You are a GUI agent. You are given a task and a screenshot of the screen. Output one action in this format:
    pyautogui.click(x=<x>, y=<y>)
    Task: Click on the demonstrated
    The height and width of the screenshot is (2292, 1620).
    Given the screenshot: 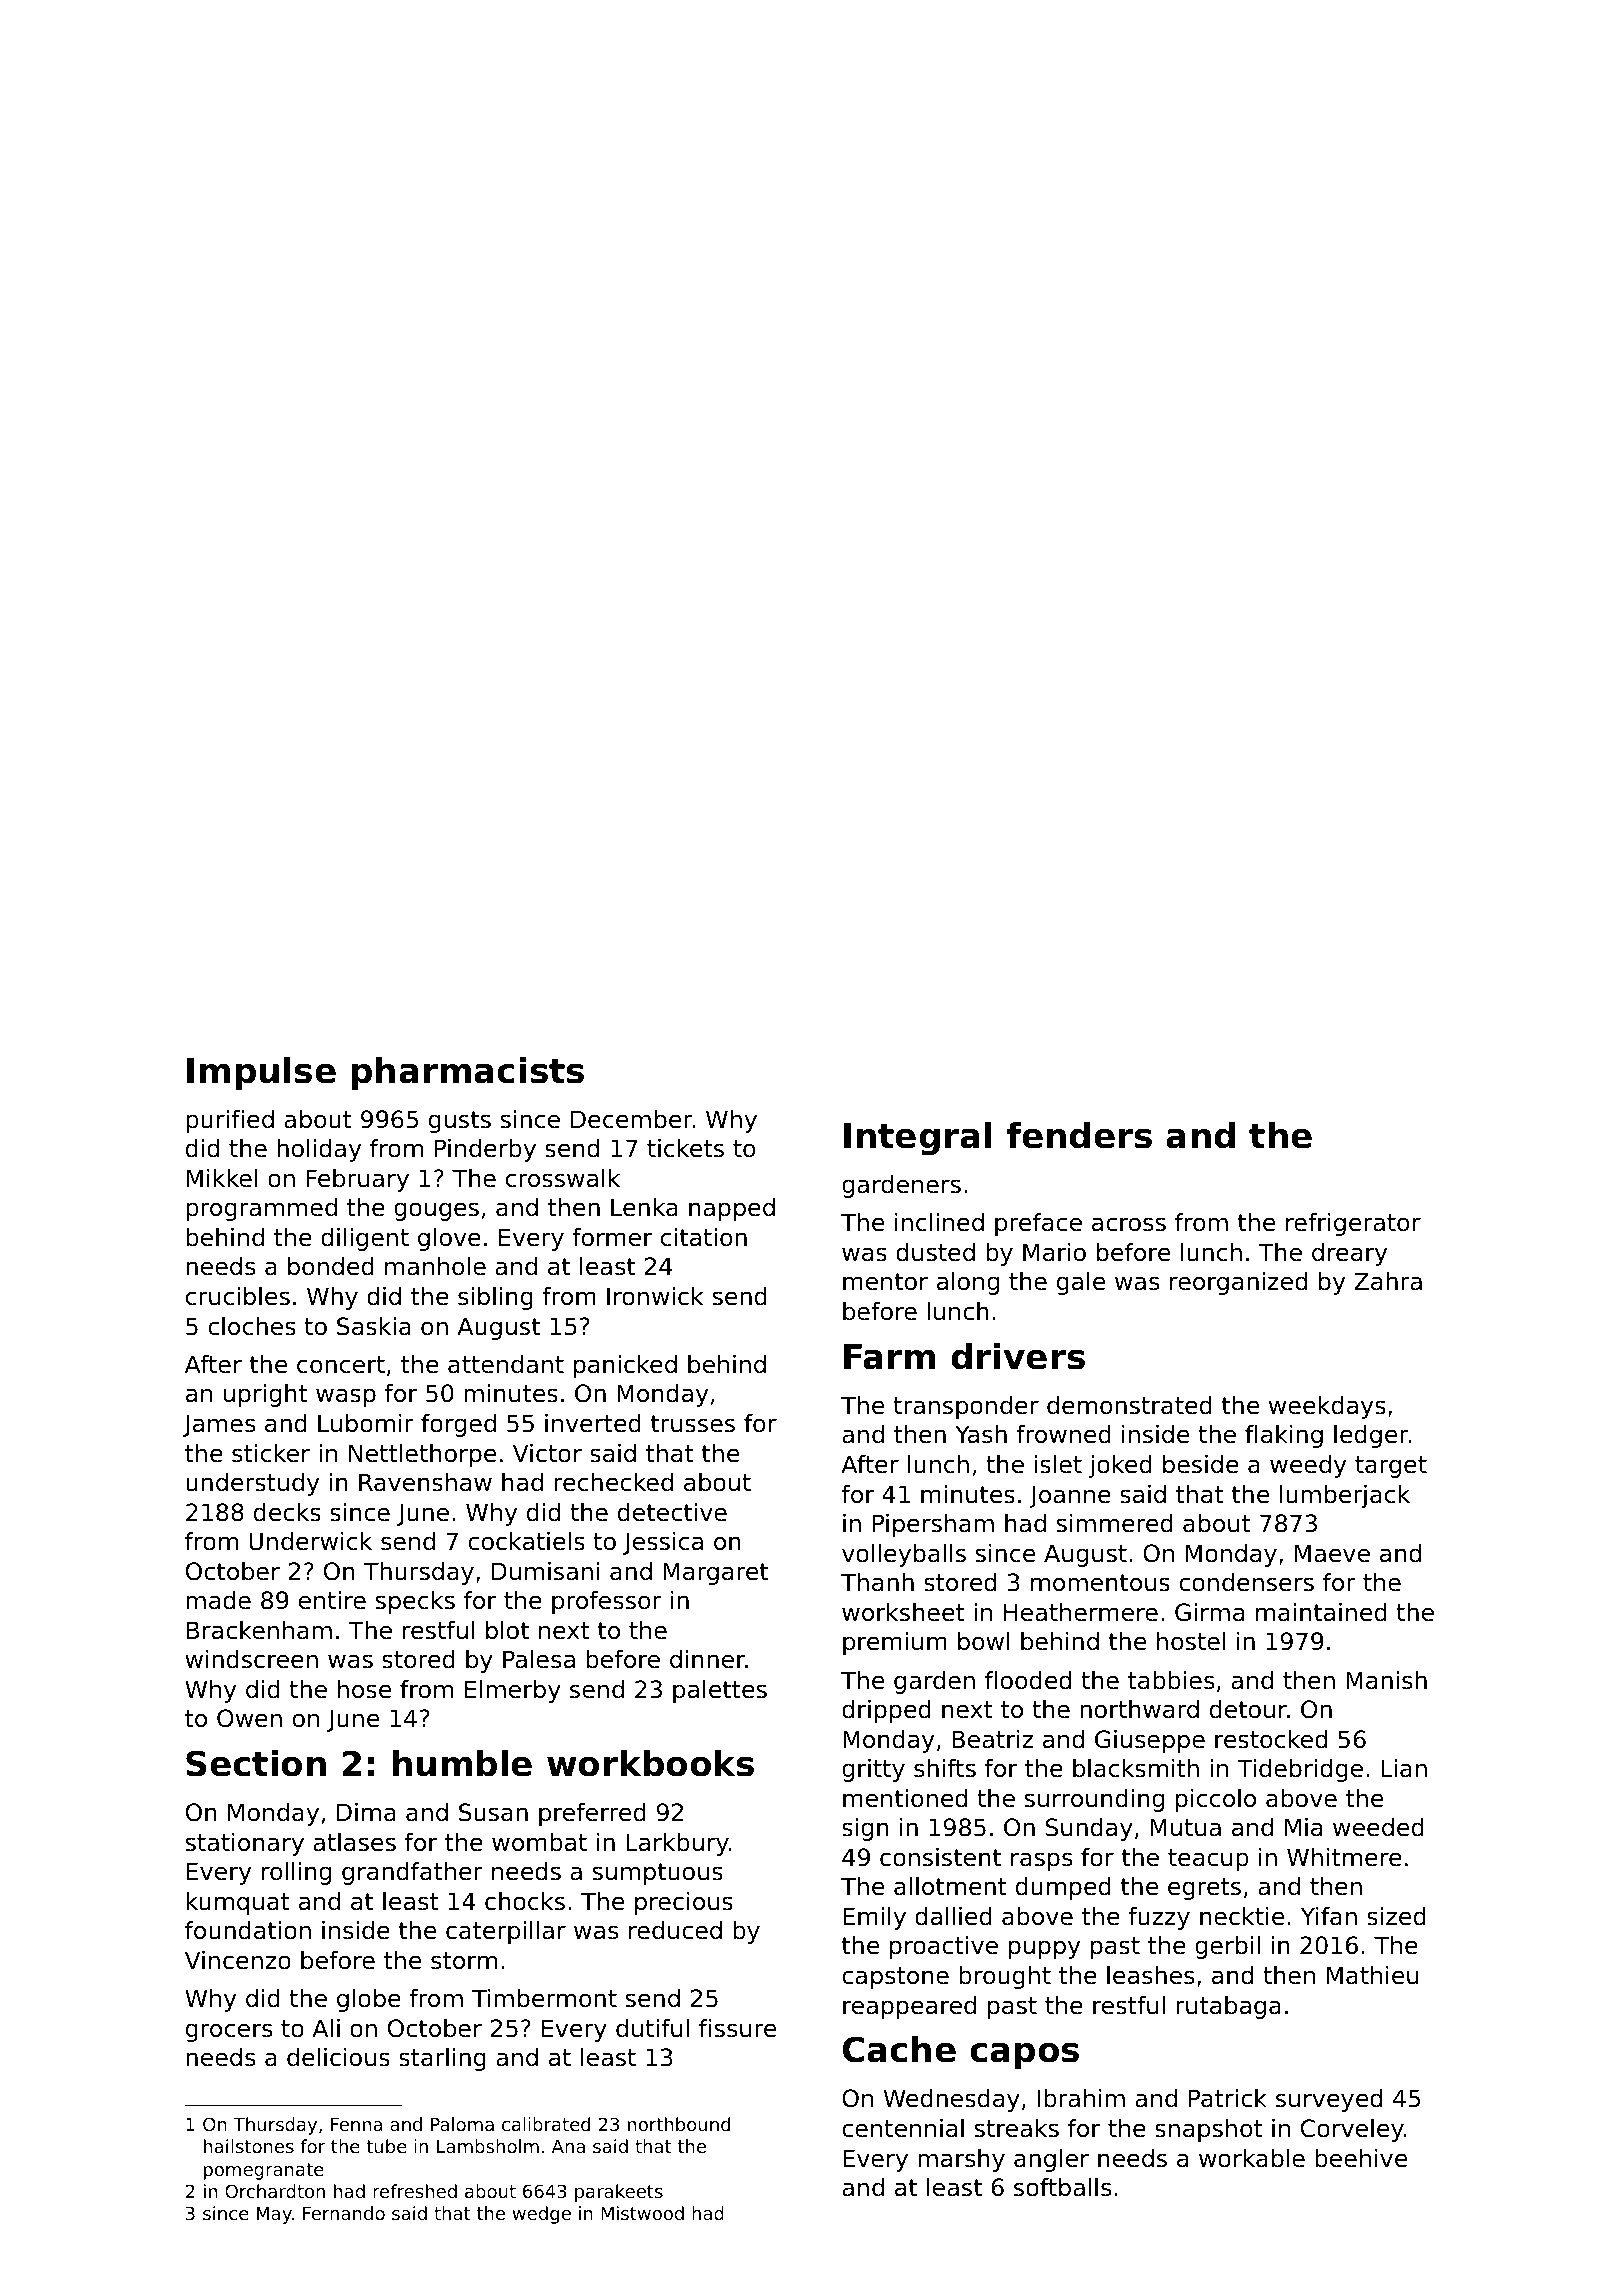 What is the action you would take?
    pyautogui.click(x=1129, y=1405)
